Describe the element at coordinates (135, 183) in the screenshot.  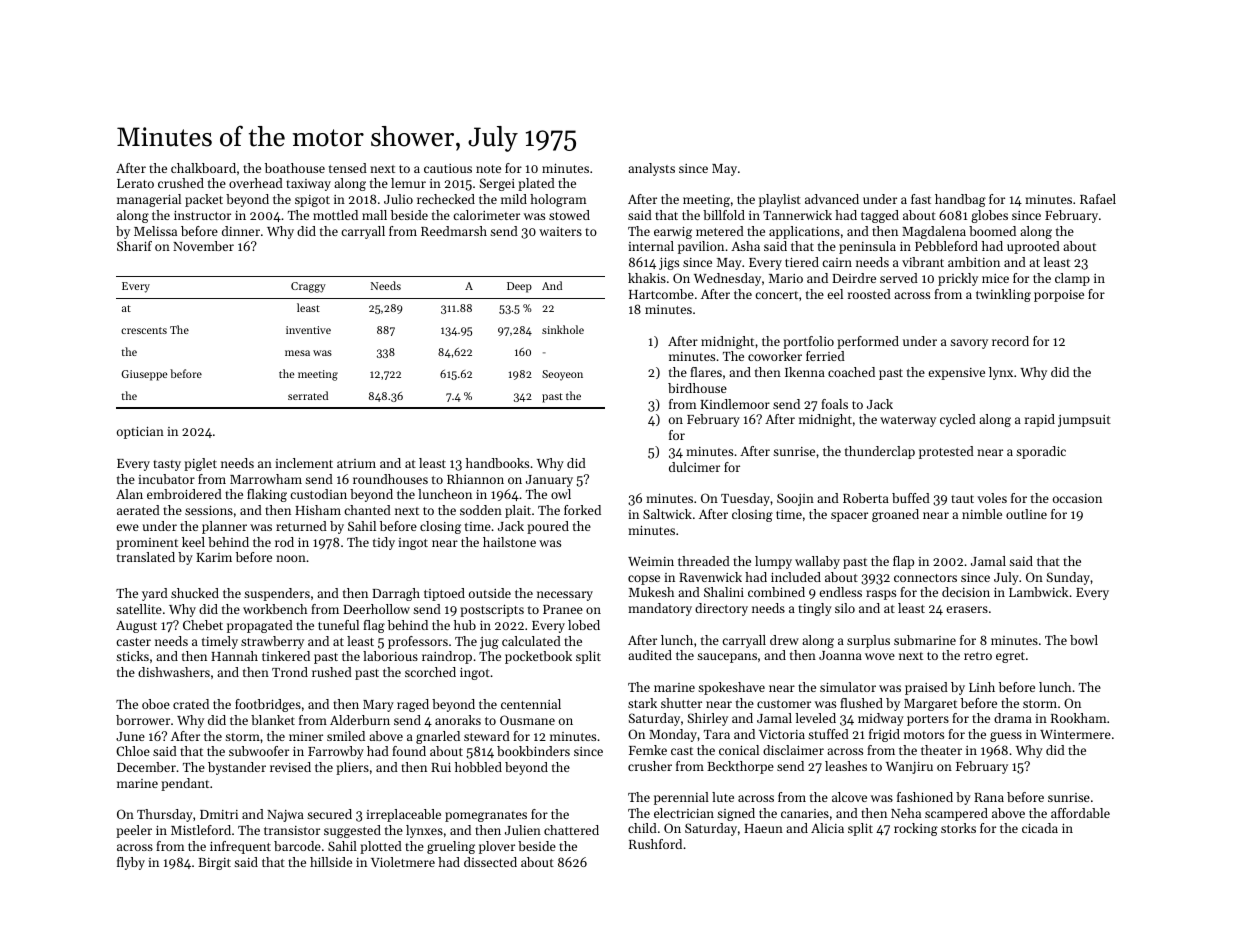
I see `Lerato` at that location.
